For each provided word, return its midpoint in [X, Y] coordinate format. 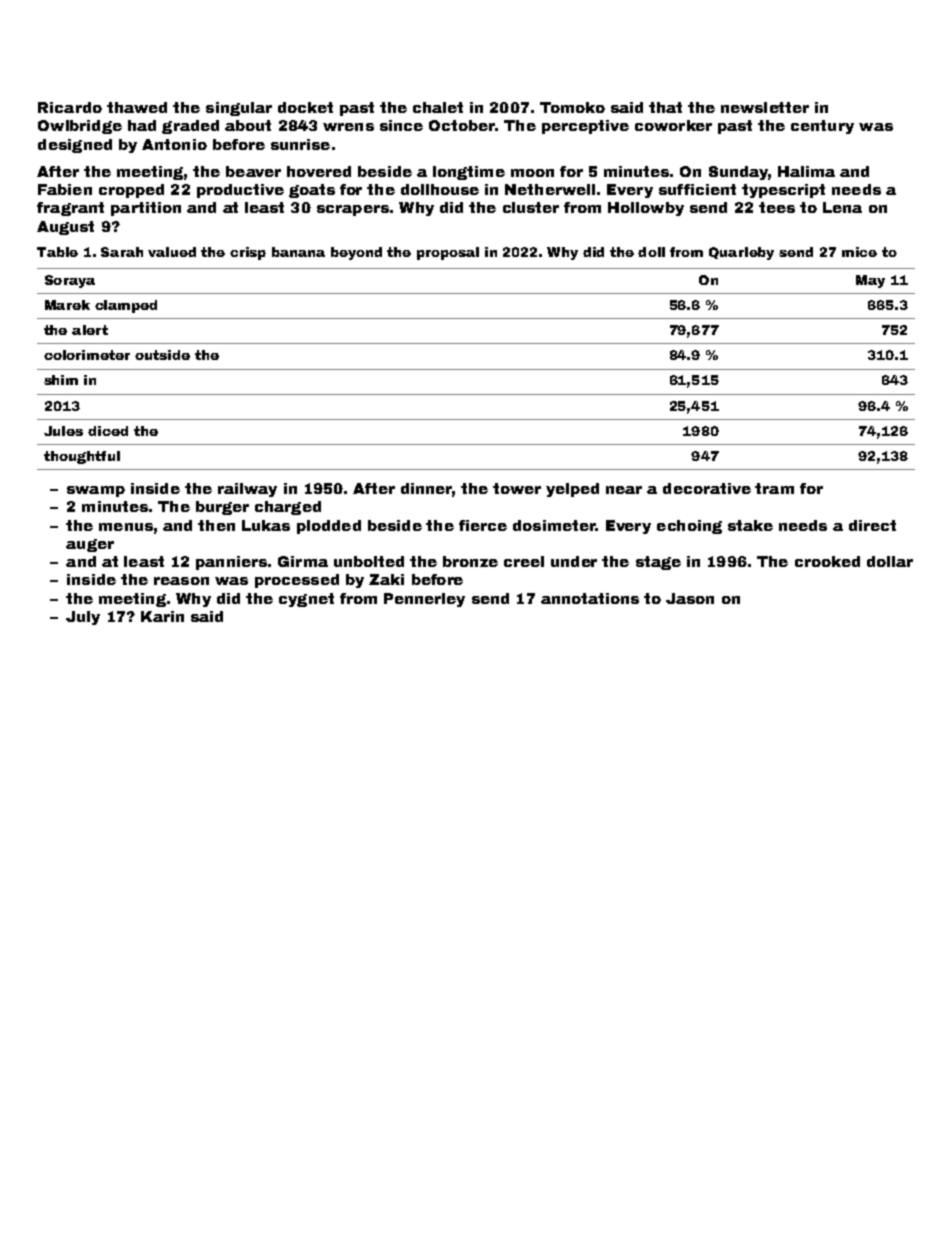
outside [162, 355]
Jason [690, 598]
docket [305, 107]
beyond [356, 253]
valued [172, 252]
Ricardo [70, 107]
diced [108, 431]
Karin [162, 616]
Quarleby [741, 253]
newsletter [765, 107]
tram [774, 488]
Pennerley [424, 600]
